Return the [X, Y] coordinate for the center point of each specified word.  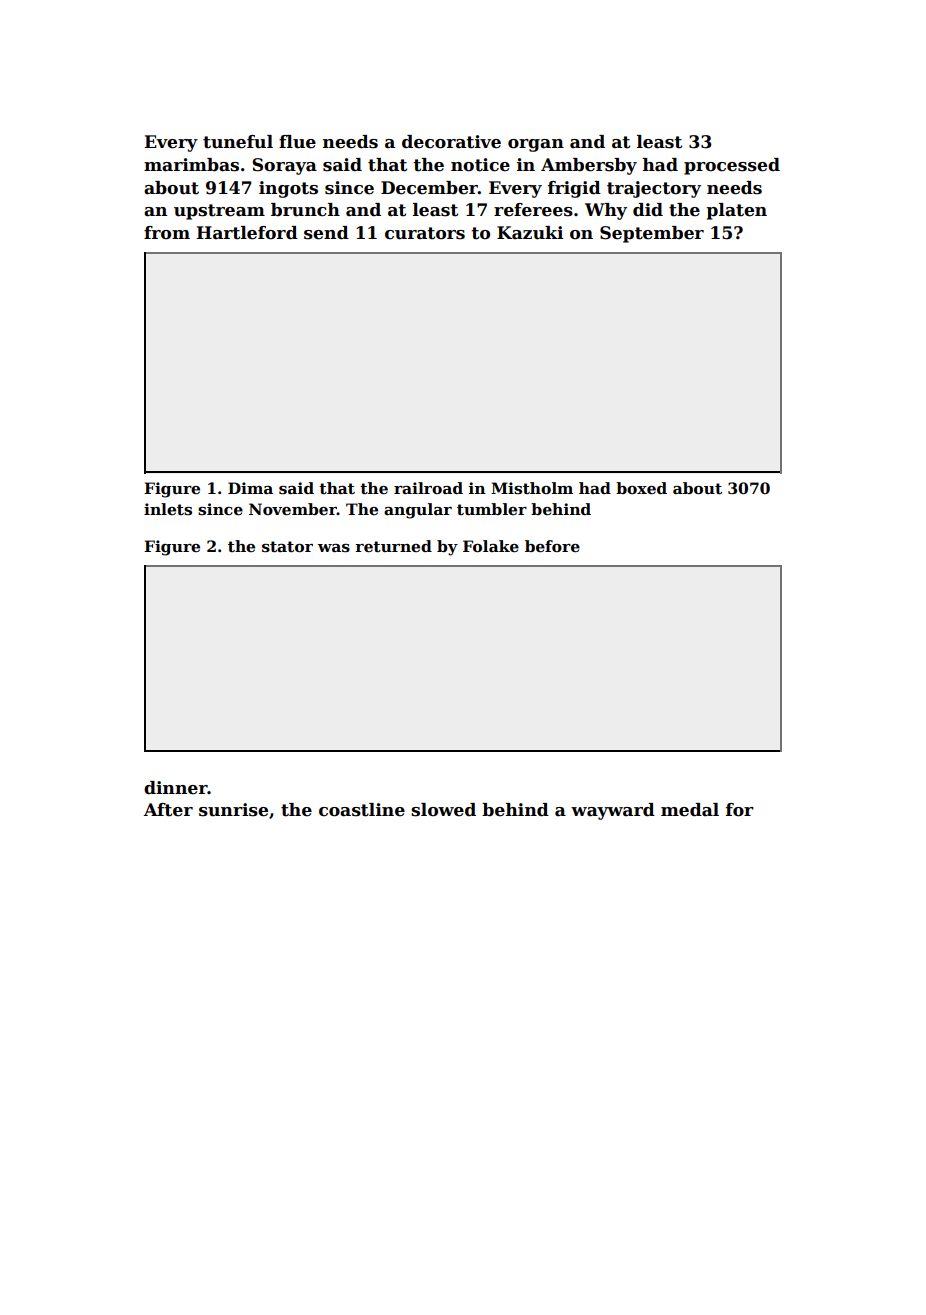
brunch [305, 210]
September [652, 234]
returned [393, 546]
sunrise [233, 810]
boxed [641, 488]
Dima [250, 488]
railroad [428, 488]
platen [736, 211]
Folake [491, 546]
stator [287, 547]
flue [297, 142]
